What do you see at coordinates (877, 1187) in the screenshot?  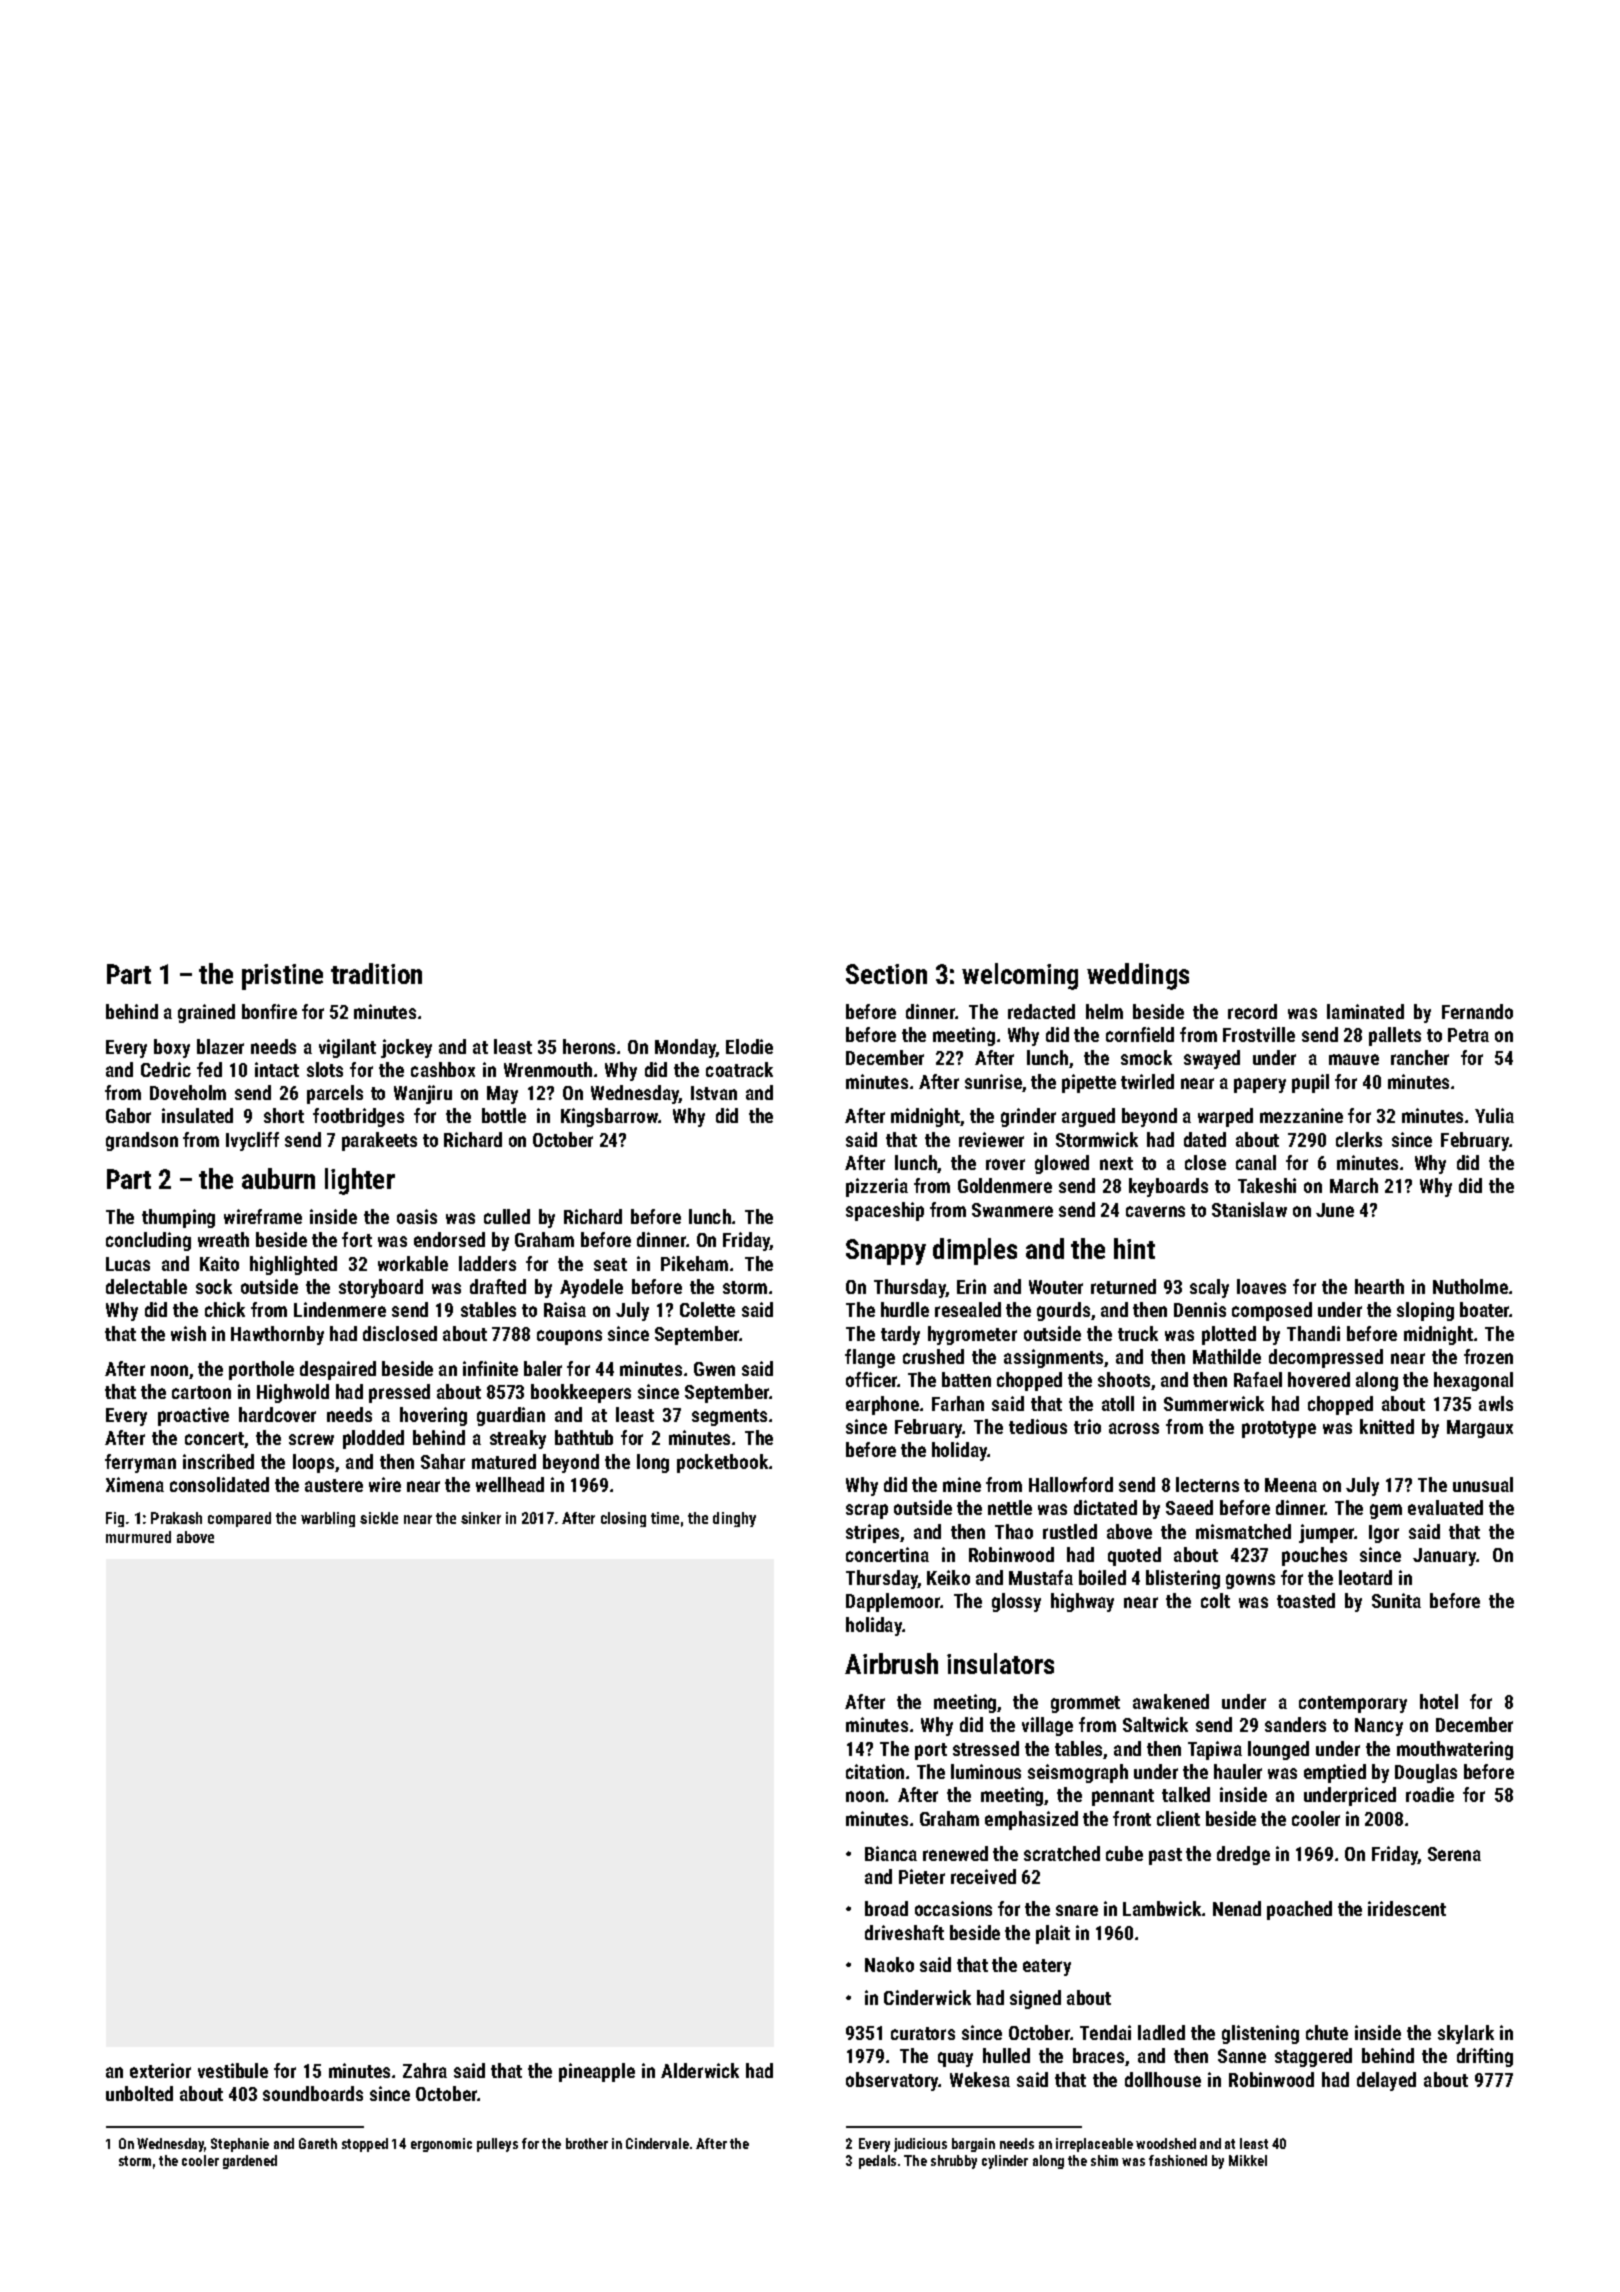 I see `pizzeria` at bounding box center [877, 1187].
